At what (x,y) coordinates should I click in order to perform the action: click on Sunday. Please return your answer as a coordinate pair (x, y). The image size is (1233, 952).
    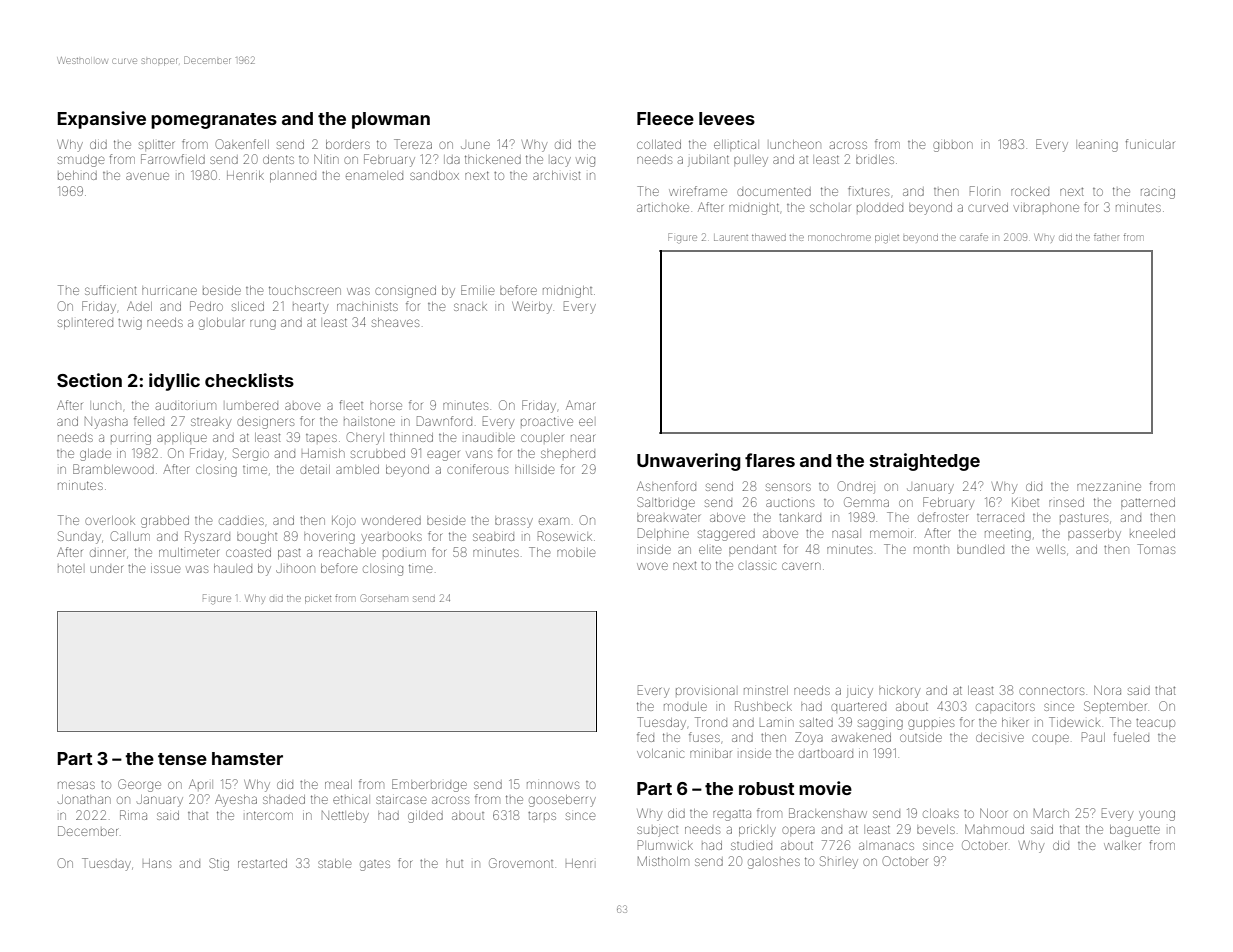
    Looking at the image, I should click on (79, 537).
